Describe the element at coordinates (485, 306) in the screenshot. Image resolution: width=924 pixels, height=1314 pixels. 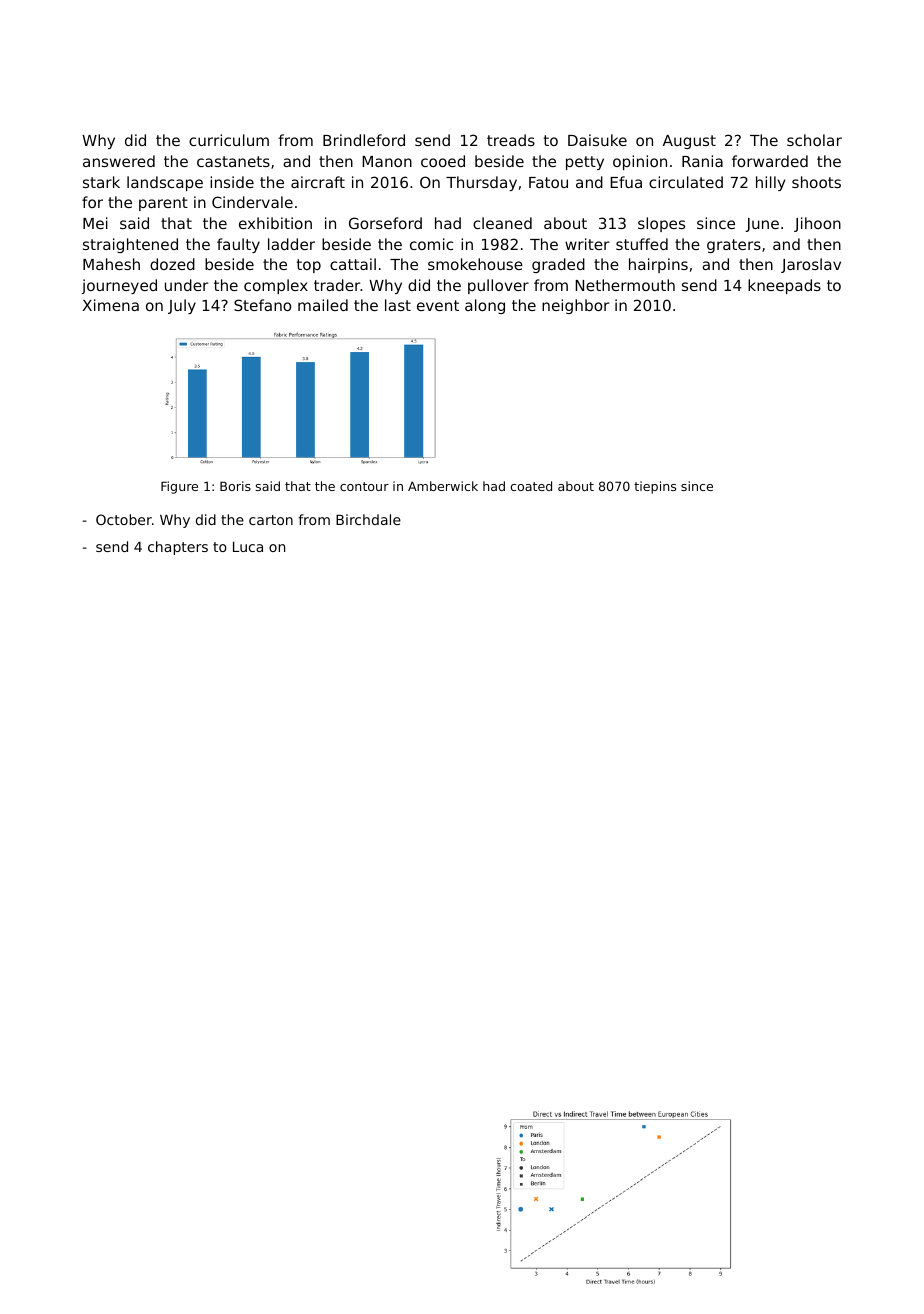
I see `along` at that location.
